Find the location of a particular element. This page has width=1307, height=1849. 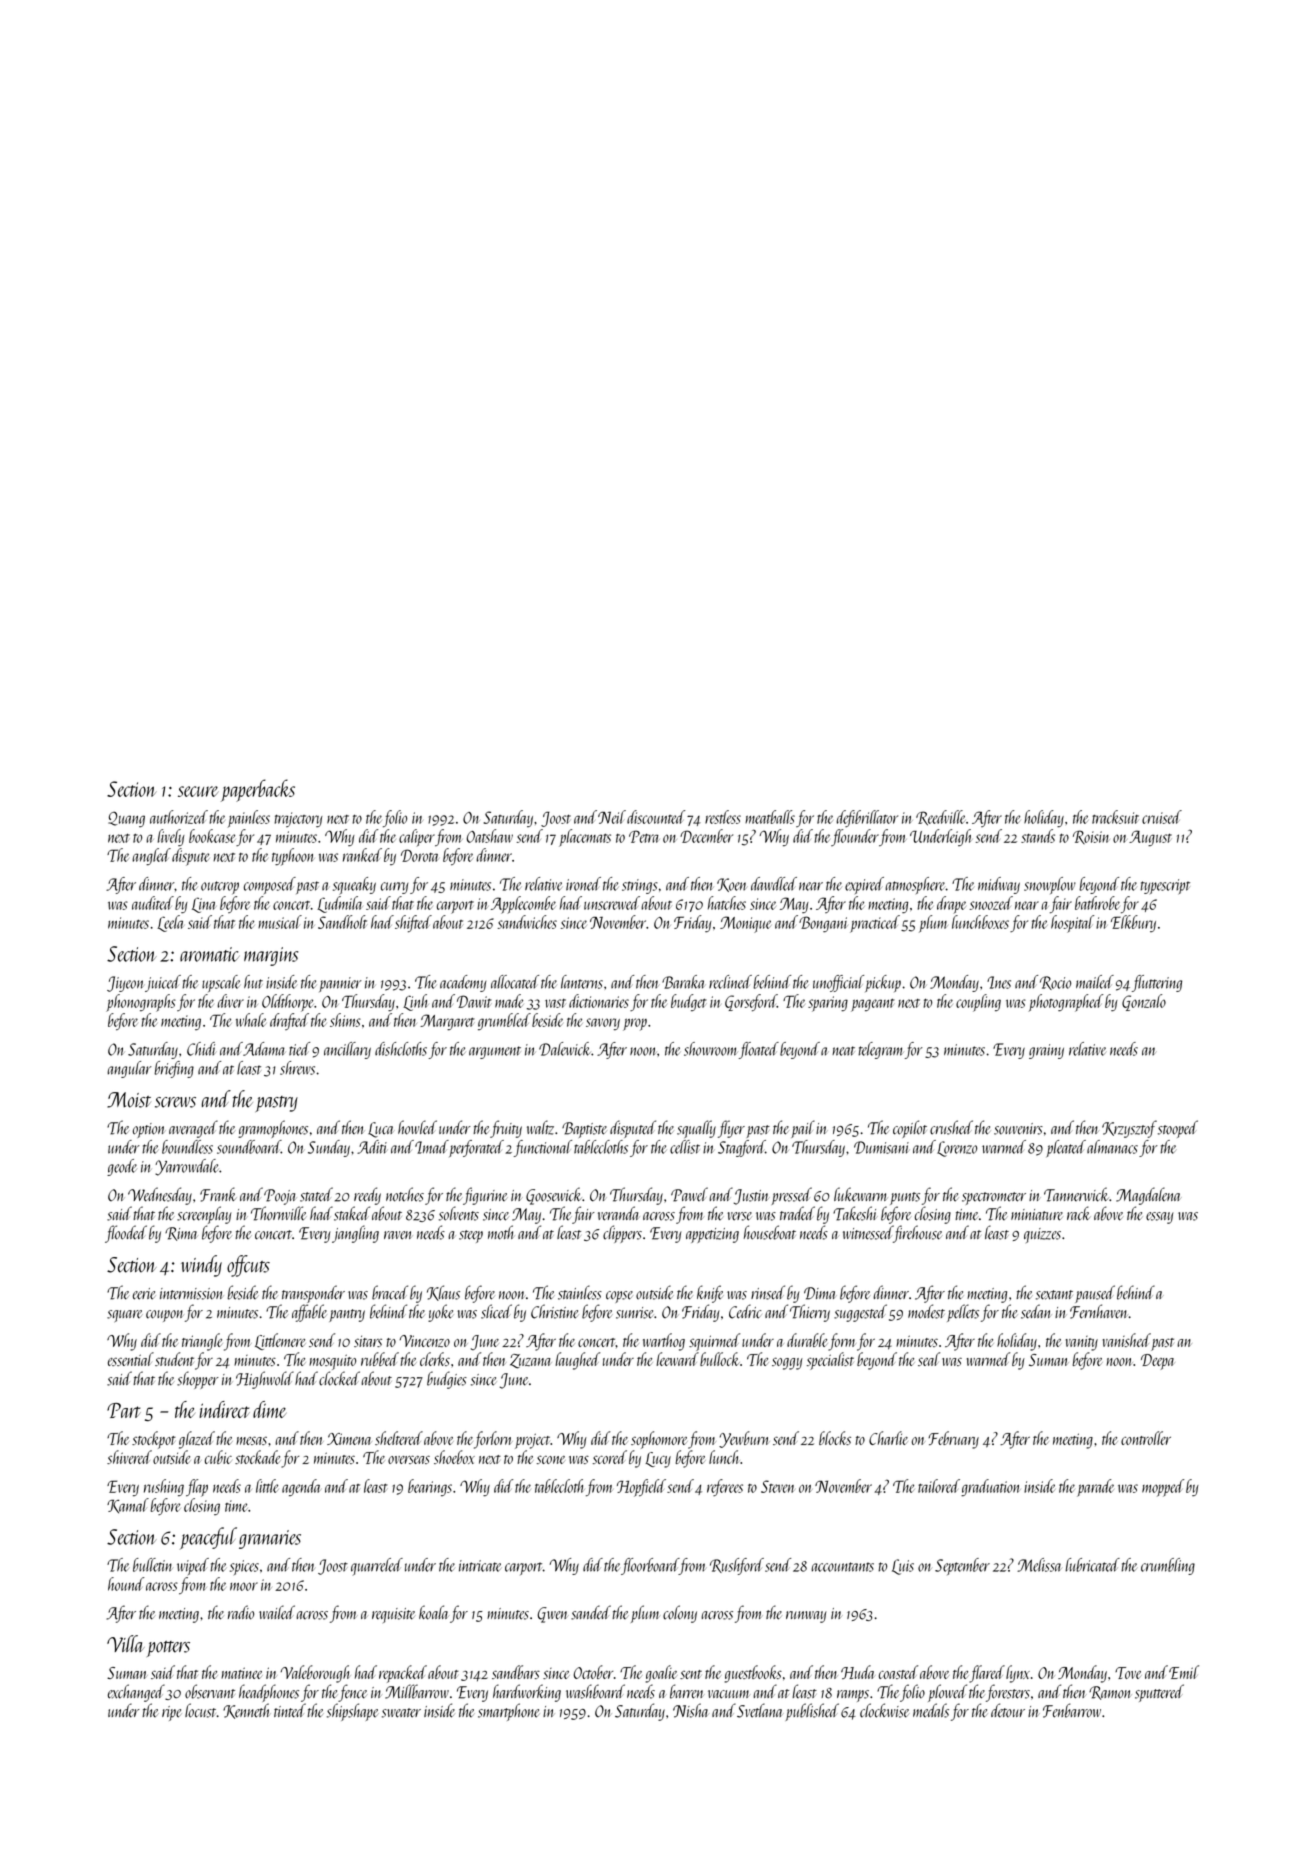

smartphone is located at coordinates (508, 1712).
